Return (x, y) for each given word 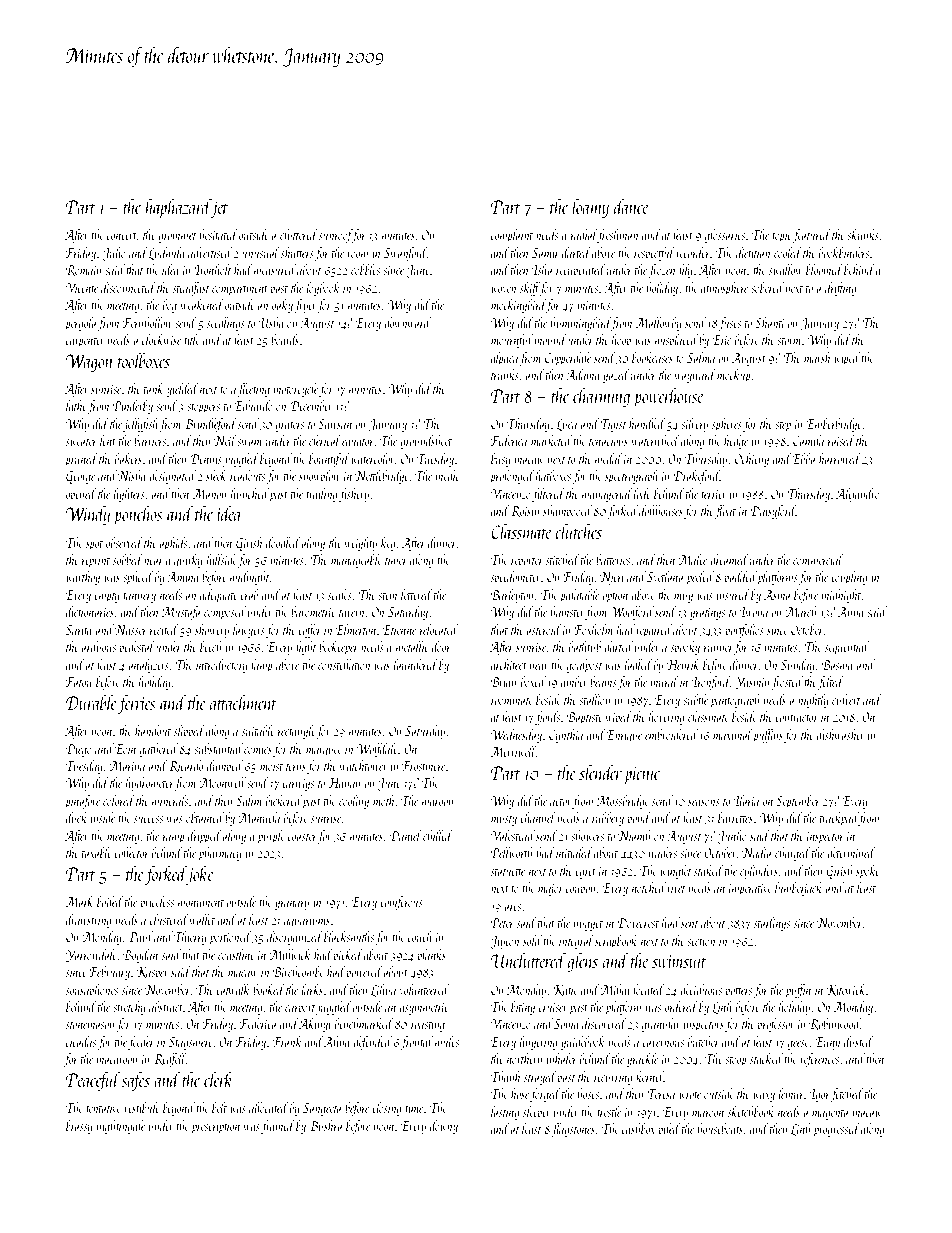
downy (444, 1127)
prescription (215, 1128)
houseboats (720, 1128)
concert (122, 236)
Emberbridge (834, 425)
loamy (590, 208)
